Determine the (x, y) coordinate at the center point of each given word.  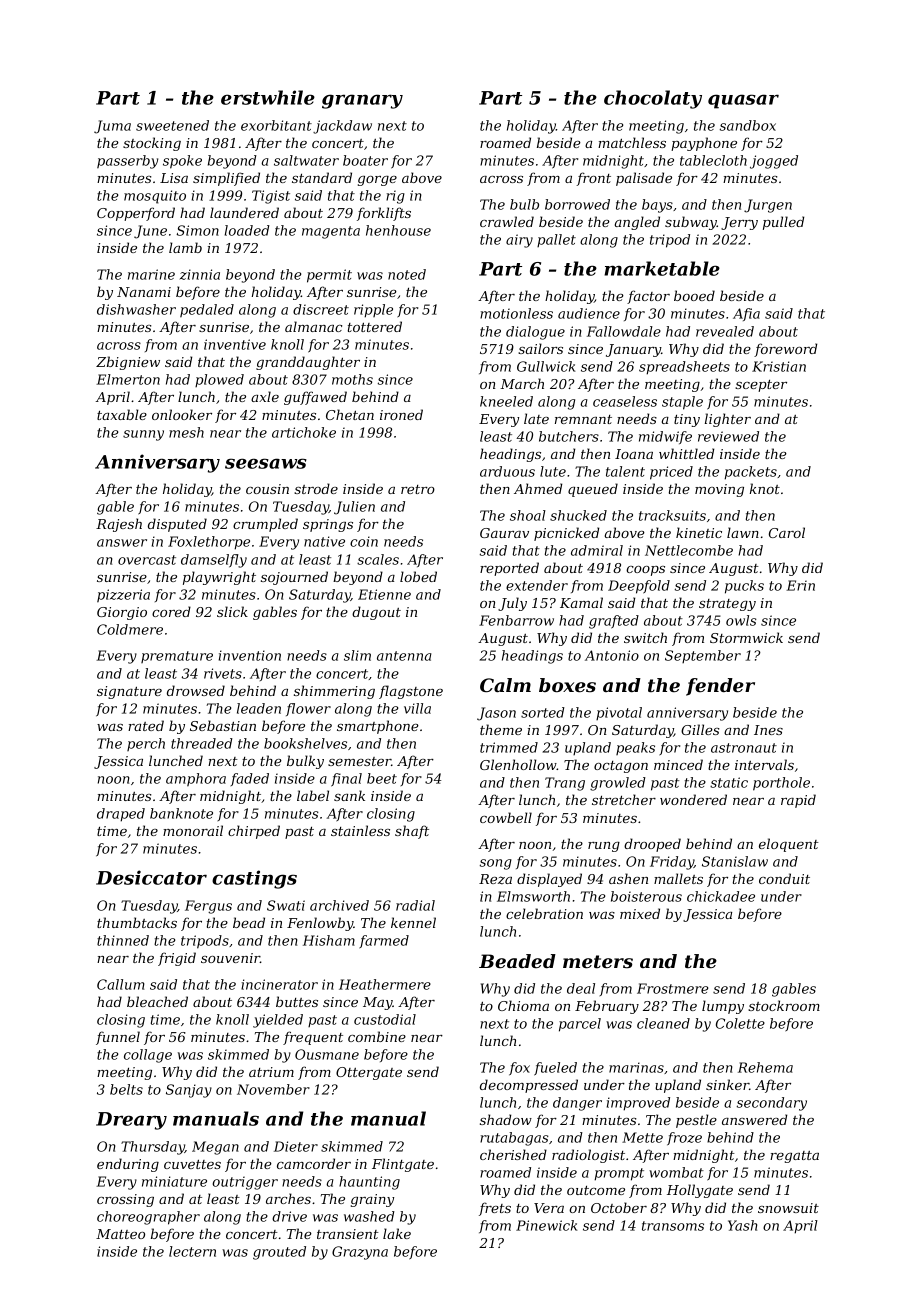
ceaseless (625, 401)
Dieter (296, 1146)
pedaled (207, 311)
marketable (662, 268)
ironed (401, 414)
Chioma (523, 1005)
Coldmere (130, 629)
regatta (794, 1157)
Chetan (350, 414)
